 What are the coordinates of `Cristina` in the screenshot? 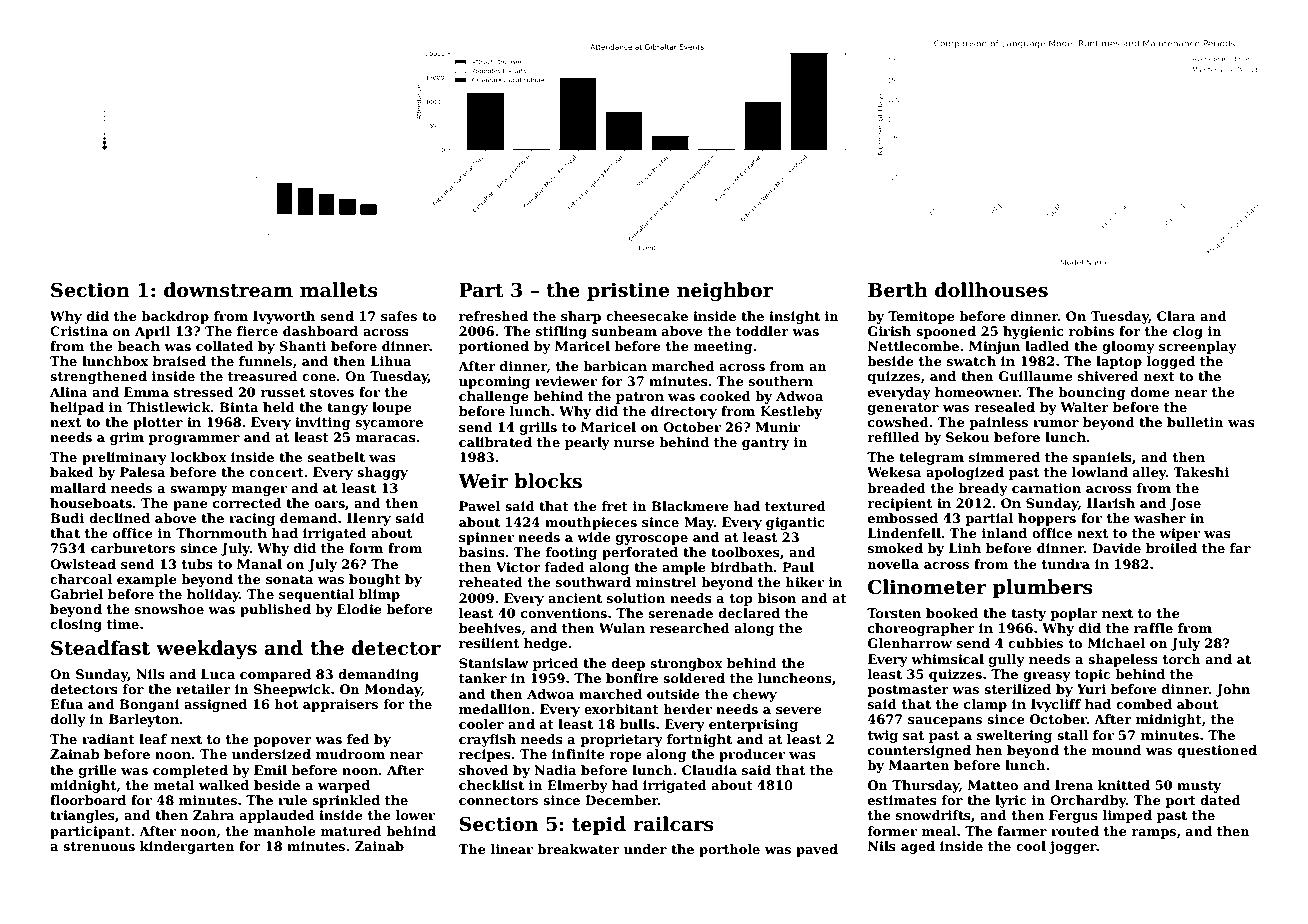 It's located at (79, 331).
